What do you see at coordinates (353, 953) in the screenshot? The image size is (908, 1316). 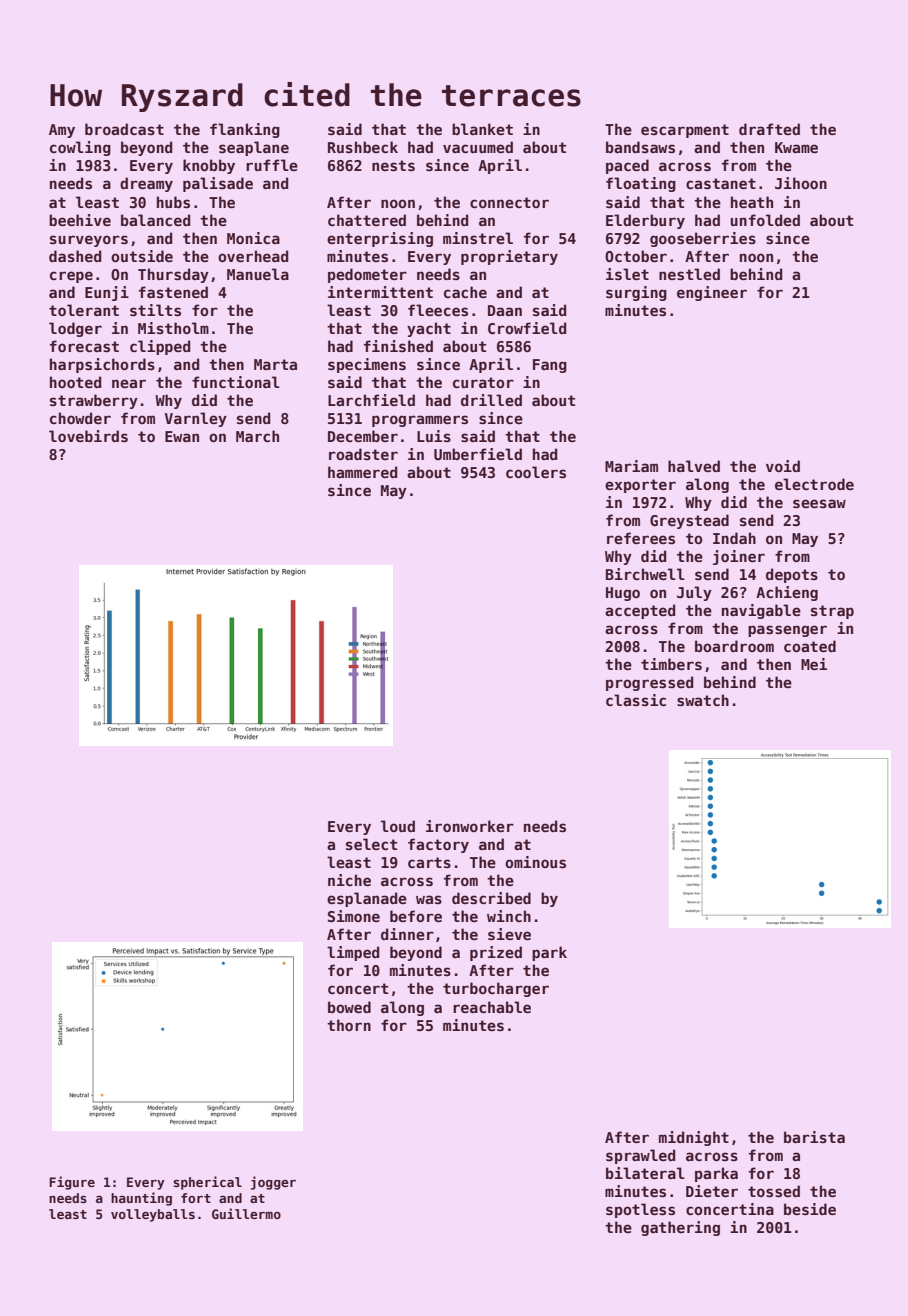 I see `limped` at bounding box center [353, 953].
